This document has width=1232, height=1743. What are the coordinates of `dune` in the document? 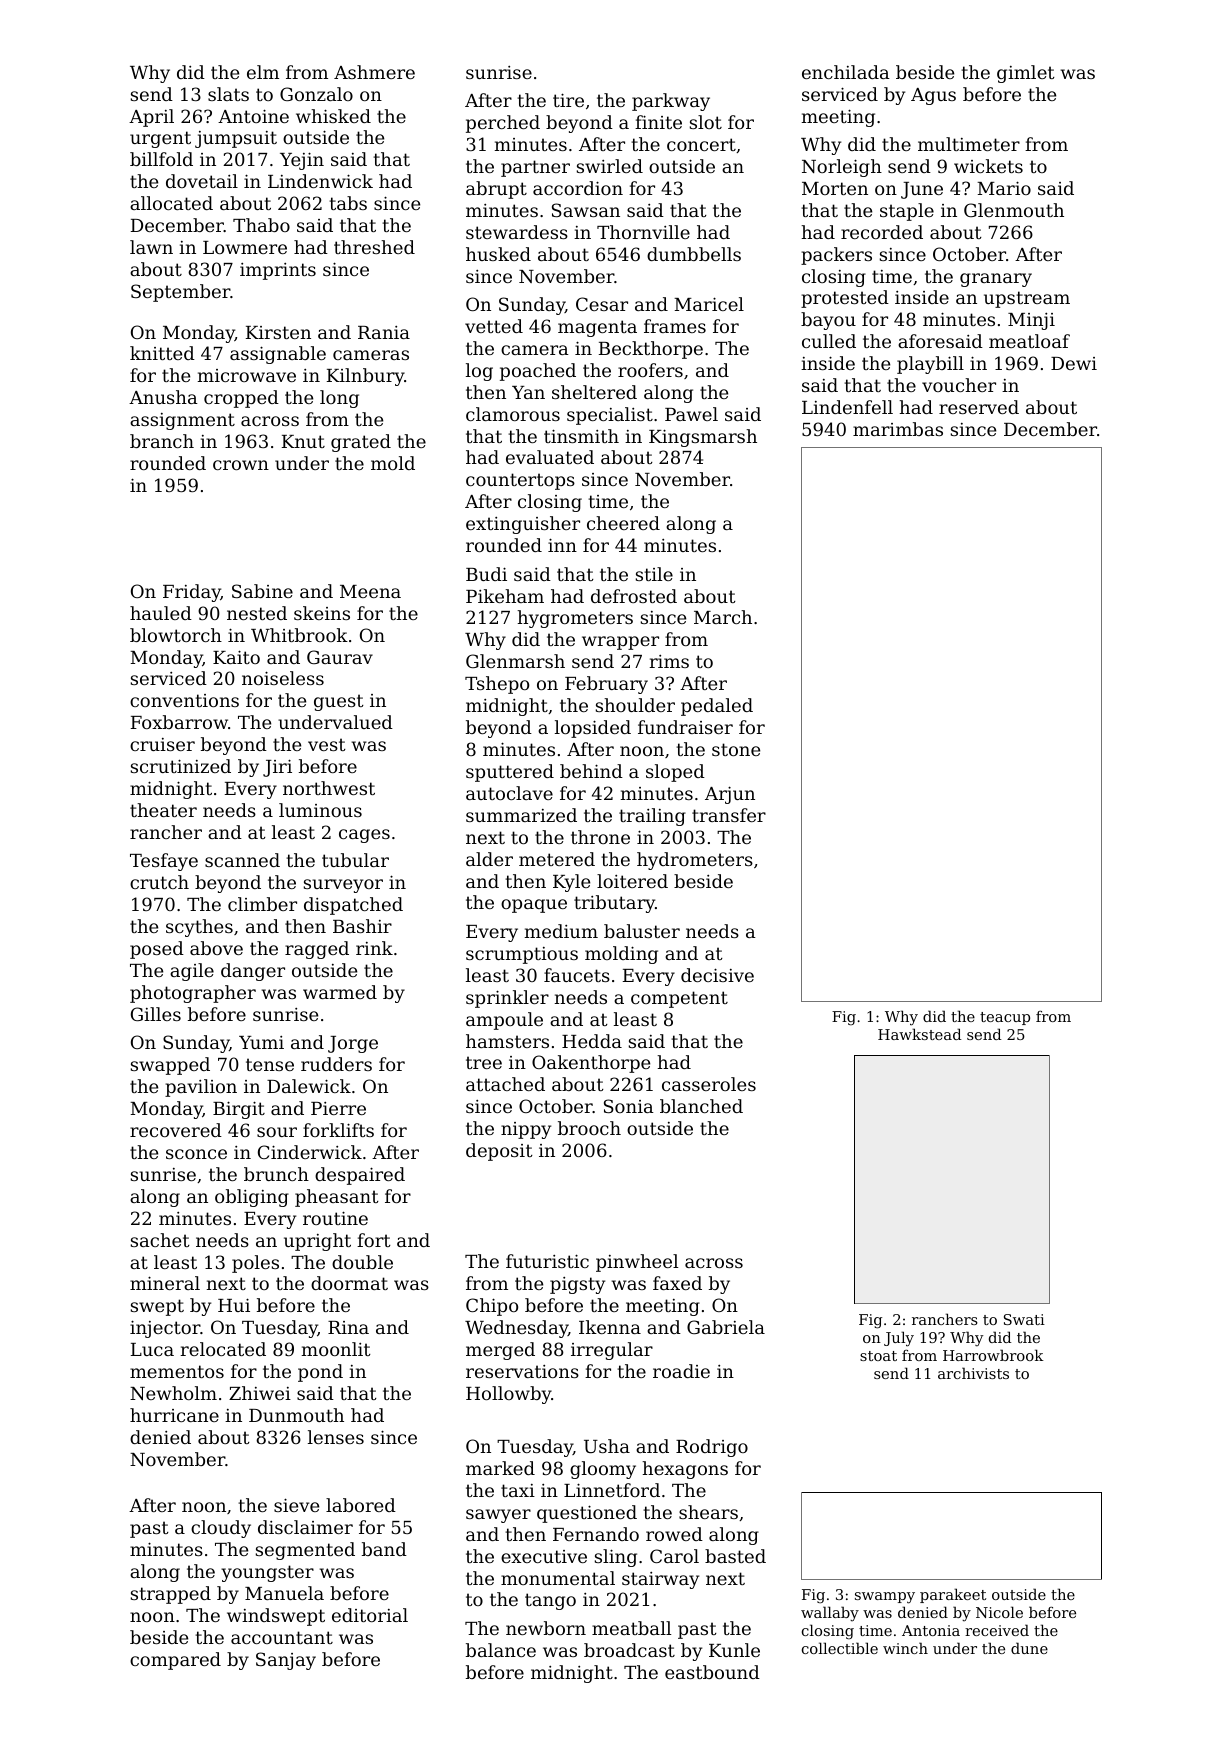 It's located at (1029, 1648).
